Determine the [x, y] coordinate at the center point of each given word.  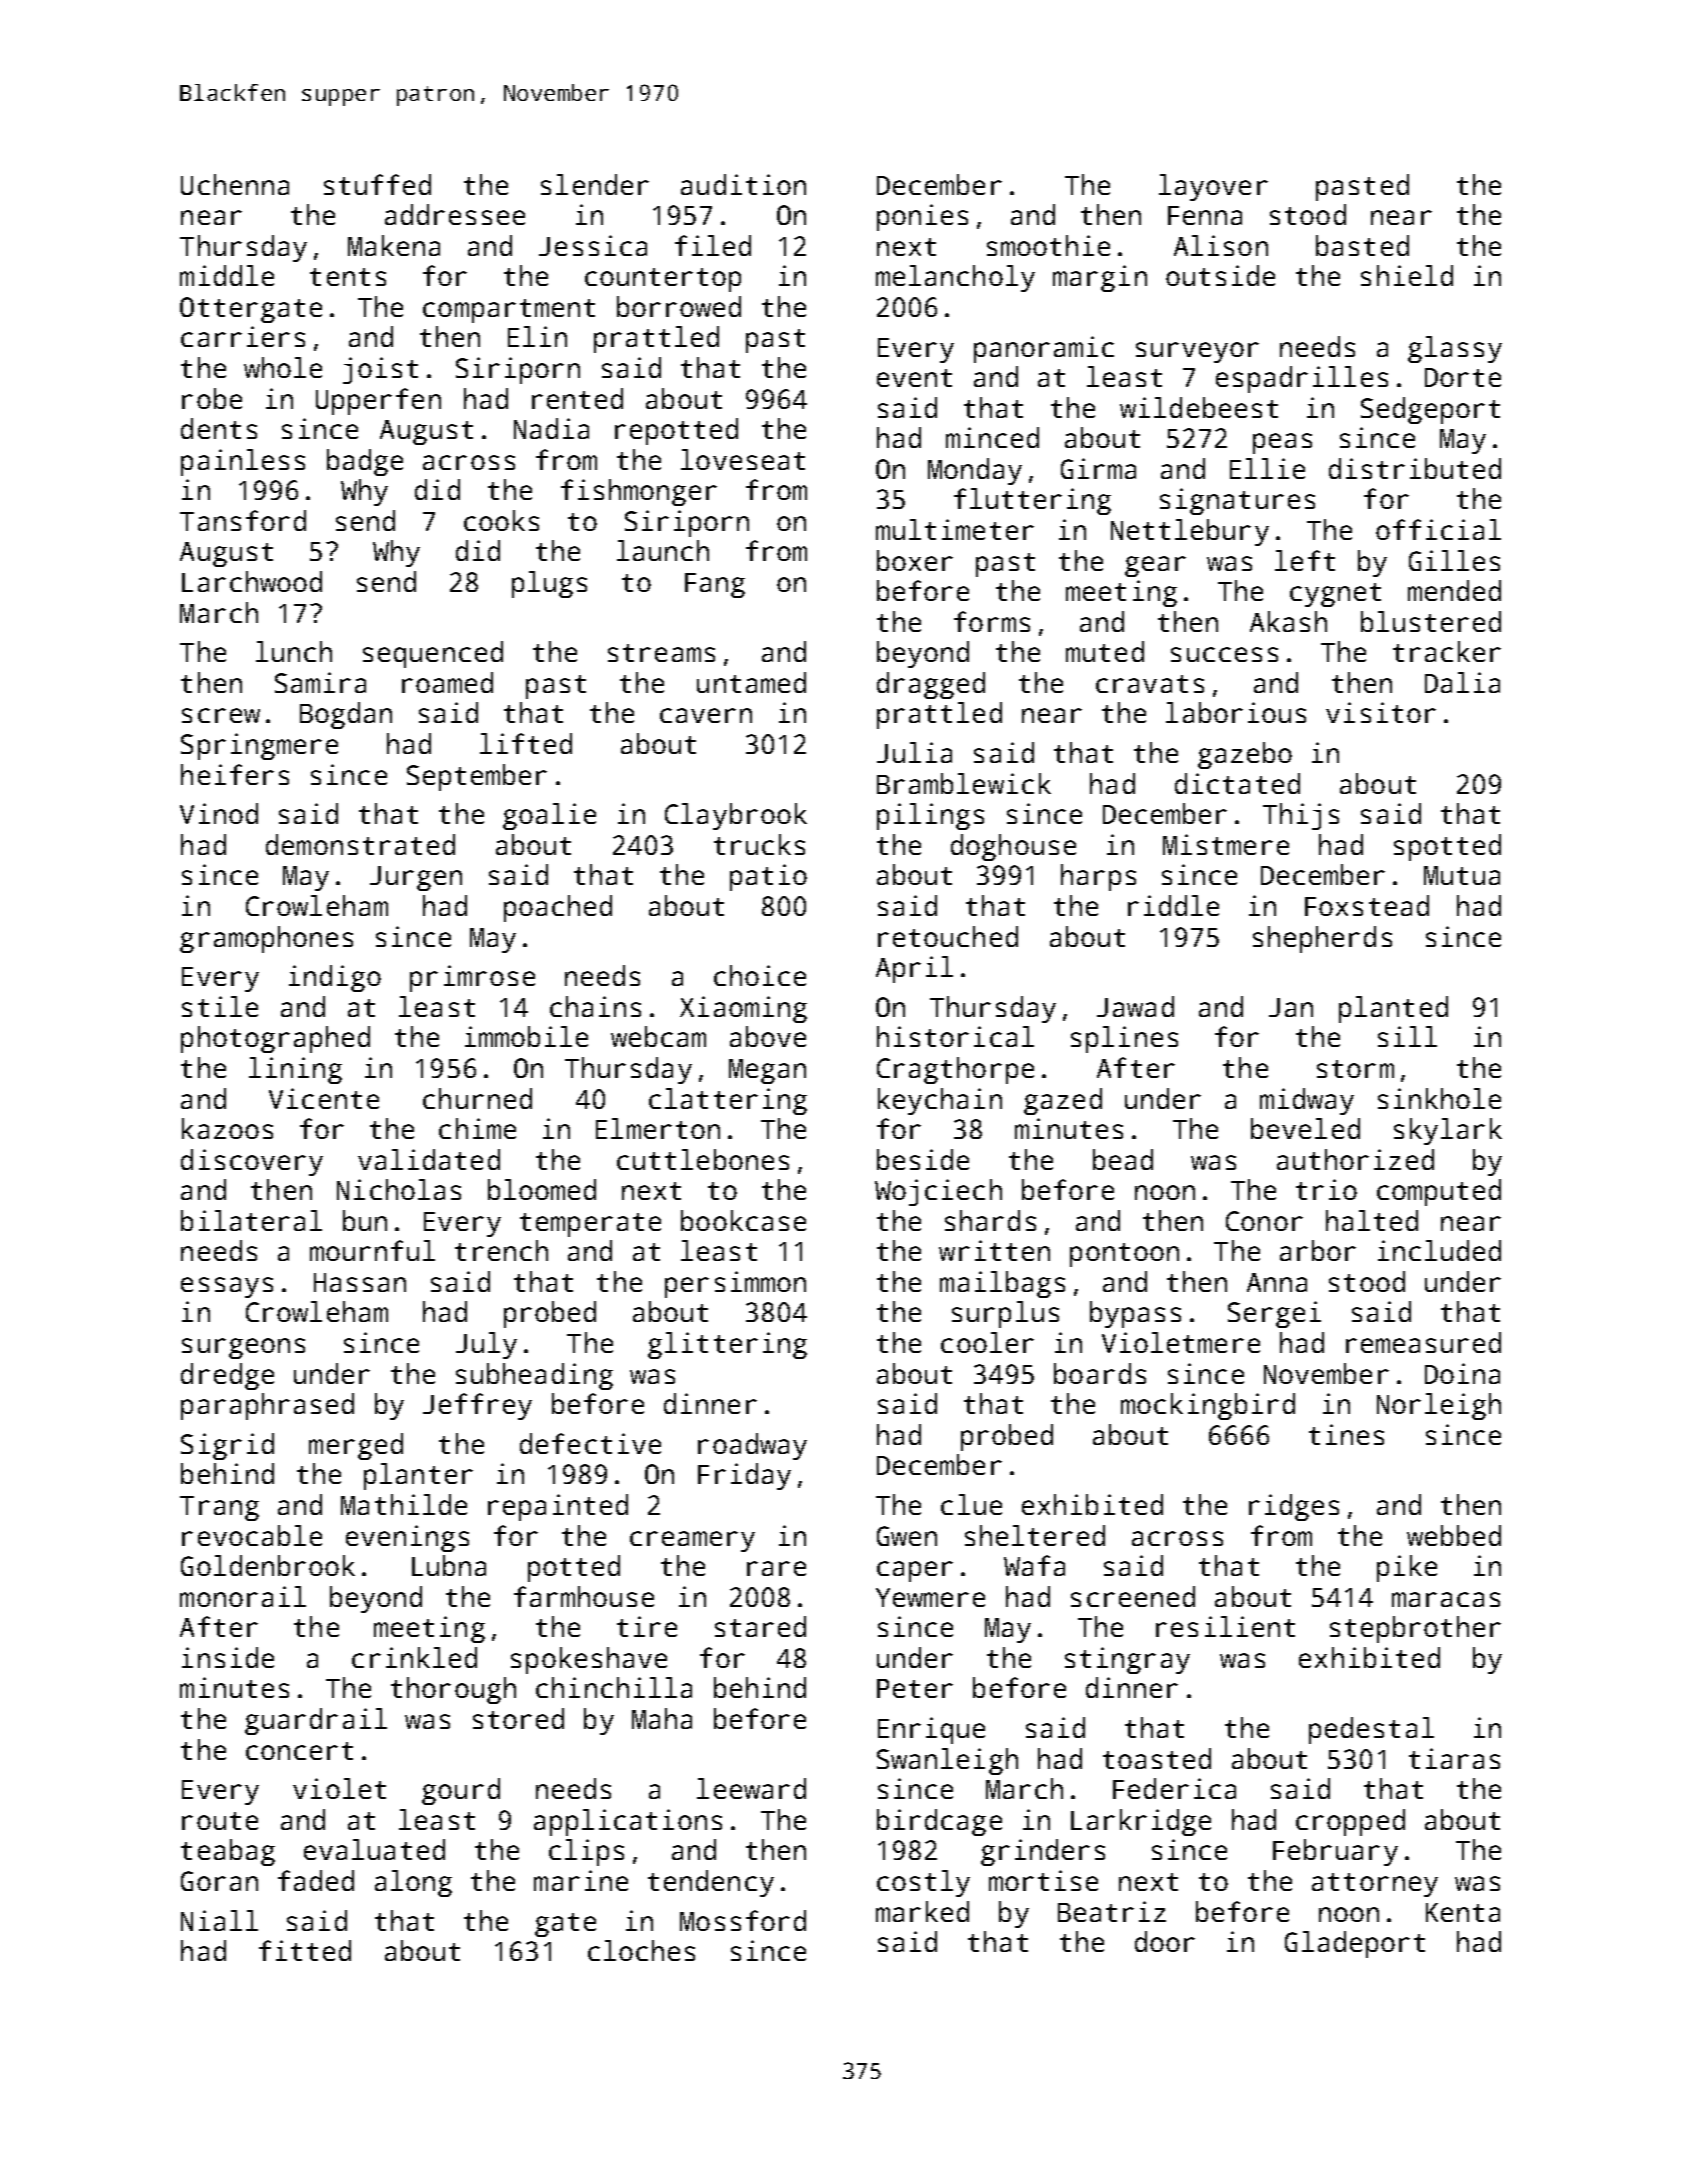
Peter [915, 1688]
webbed [1454, 1535]
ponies [922, 217]
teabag [228, 1852]
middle [227, 275]
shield [1407, 275]
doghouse [1013, 847]
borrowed [679, 306]
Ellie [1267, 468]
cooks [501, 520]
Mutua [1462, 875]
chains [595, 1006]
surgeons [243, 1348]
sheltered [1035, 1535]
